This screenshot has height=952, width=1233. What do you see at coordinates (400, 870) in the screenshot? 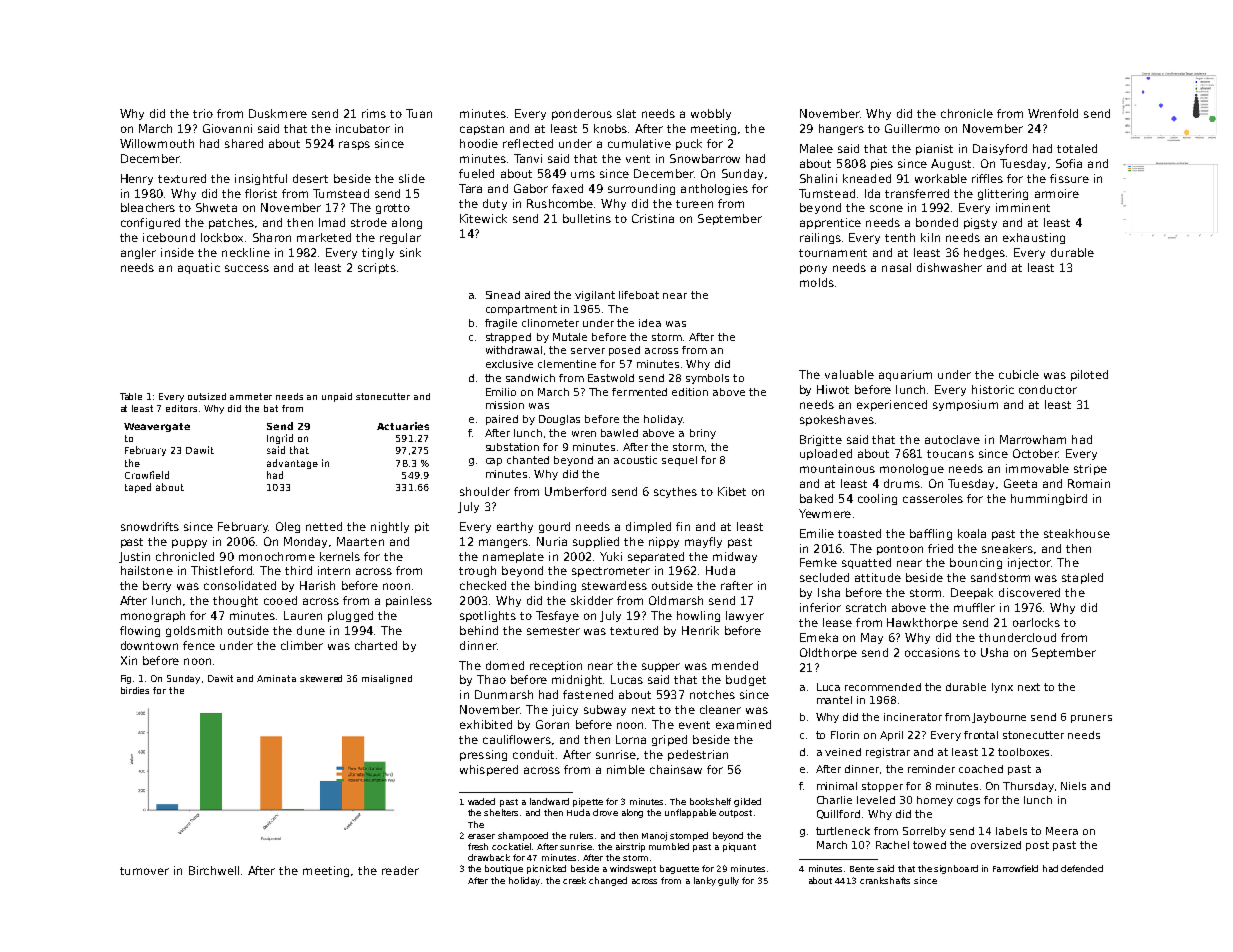
I see `reader` at bounding box center [400, 870].
